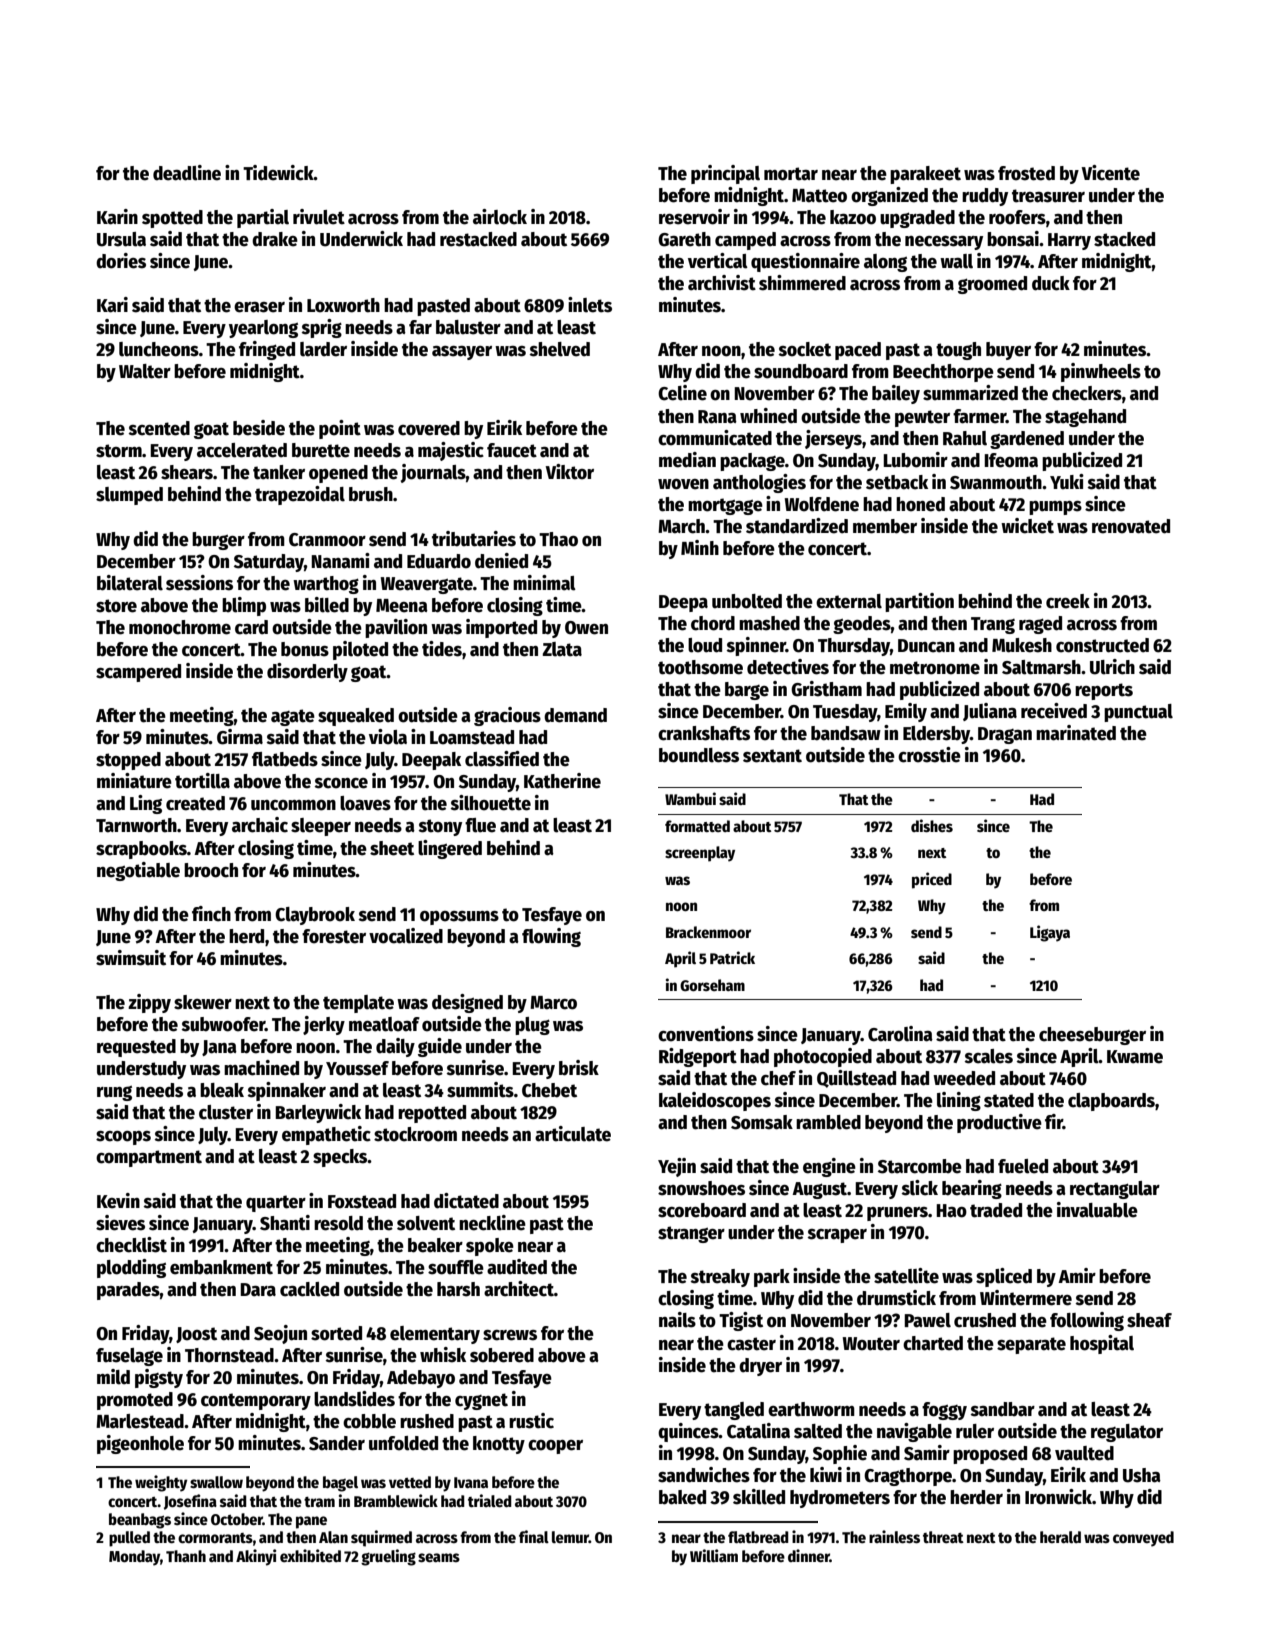  I want to click on deadline, so click(187, 173).
